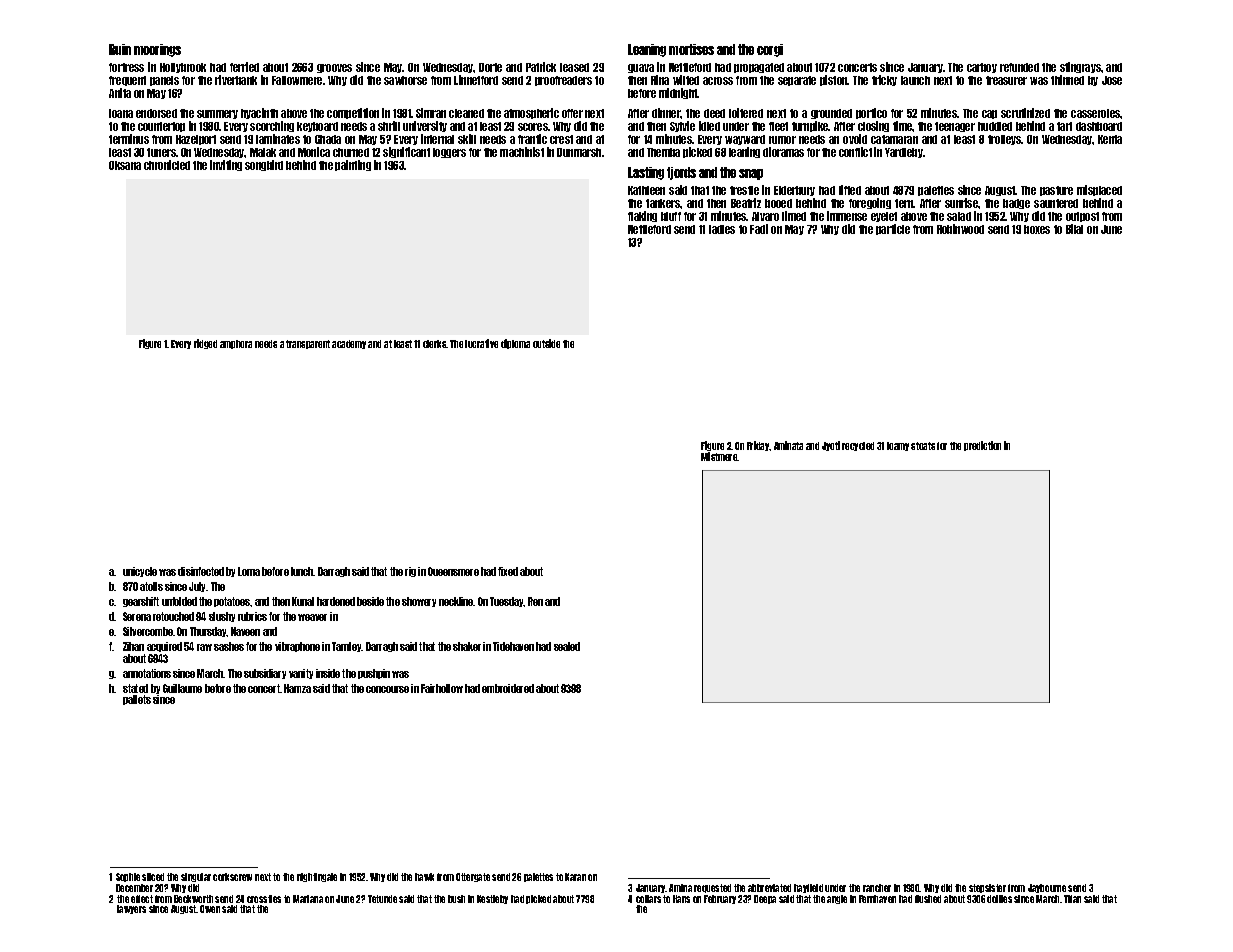 The width and height of the screenshot is (1233, 952). Describe the element at coordinates (128, 877) in the screenshot. I see `Sophie` at that location.
